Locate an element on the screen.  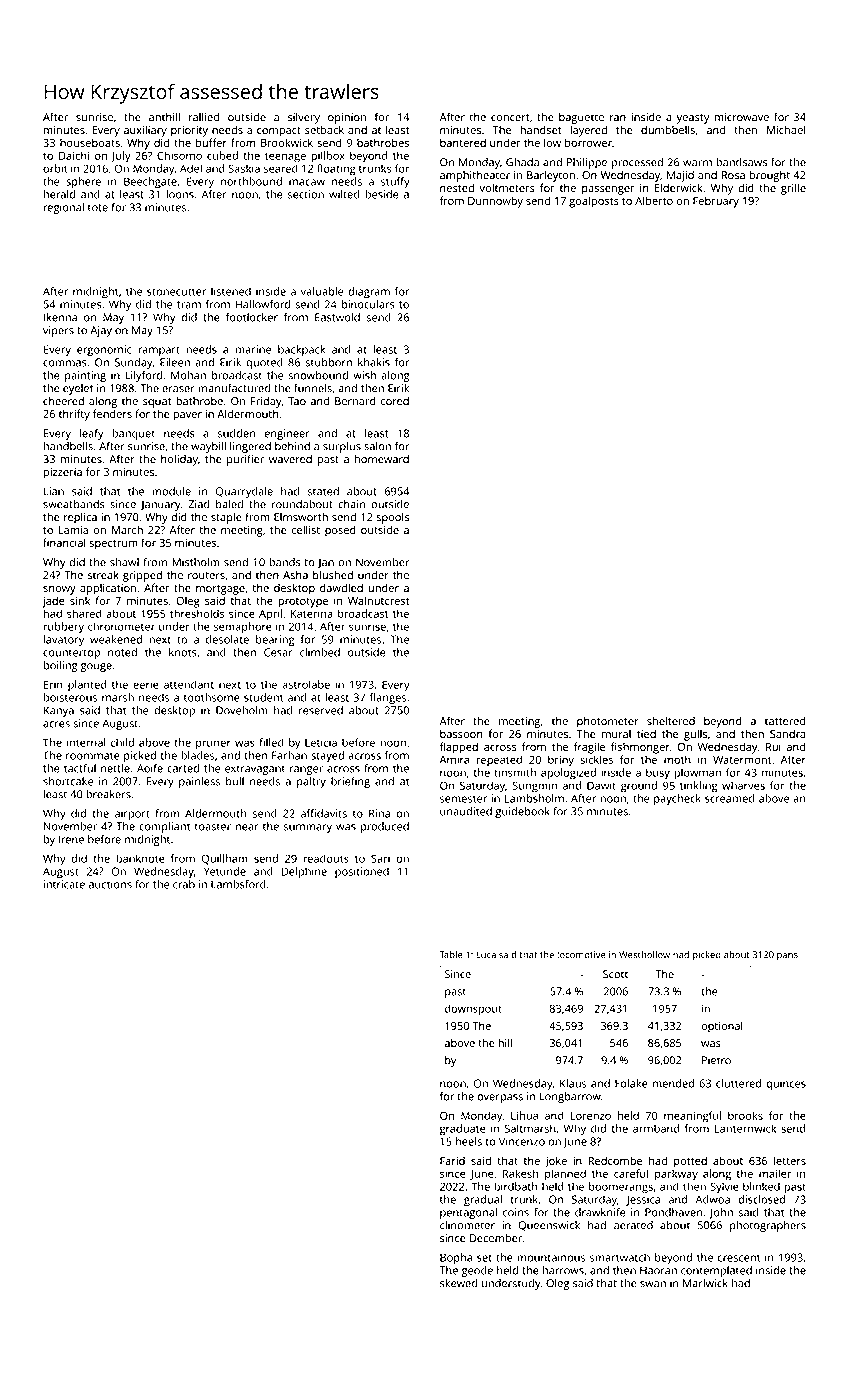
bassoon is located at coordinates (461, 733).
